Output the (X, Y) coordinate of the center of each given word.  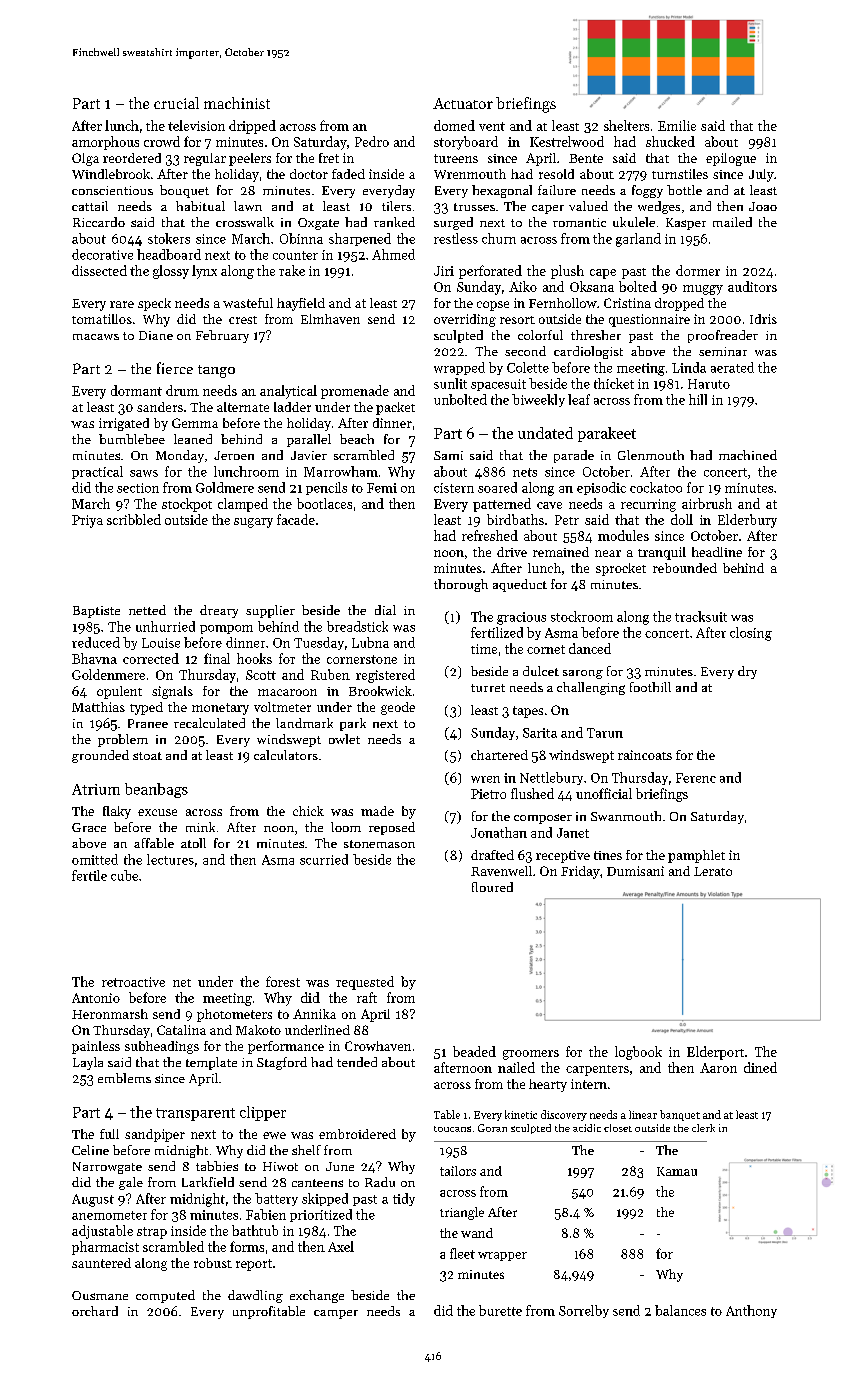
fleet (462, 1253)
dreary (219, 611)
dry (747, 672)
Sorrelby (584, 1311)
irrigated (124, 424)
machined (748, 455)
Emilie (677, 125)
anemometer (109, 1215)
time (484, 649)
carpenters (597, 1070)
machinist (237, 103)
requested (365, 983)
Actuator (463, 103)
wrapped (459, 368)
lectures (170, 859)
